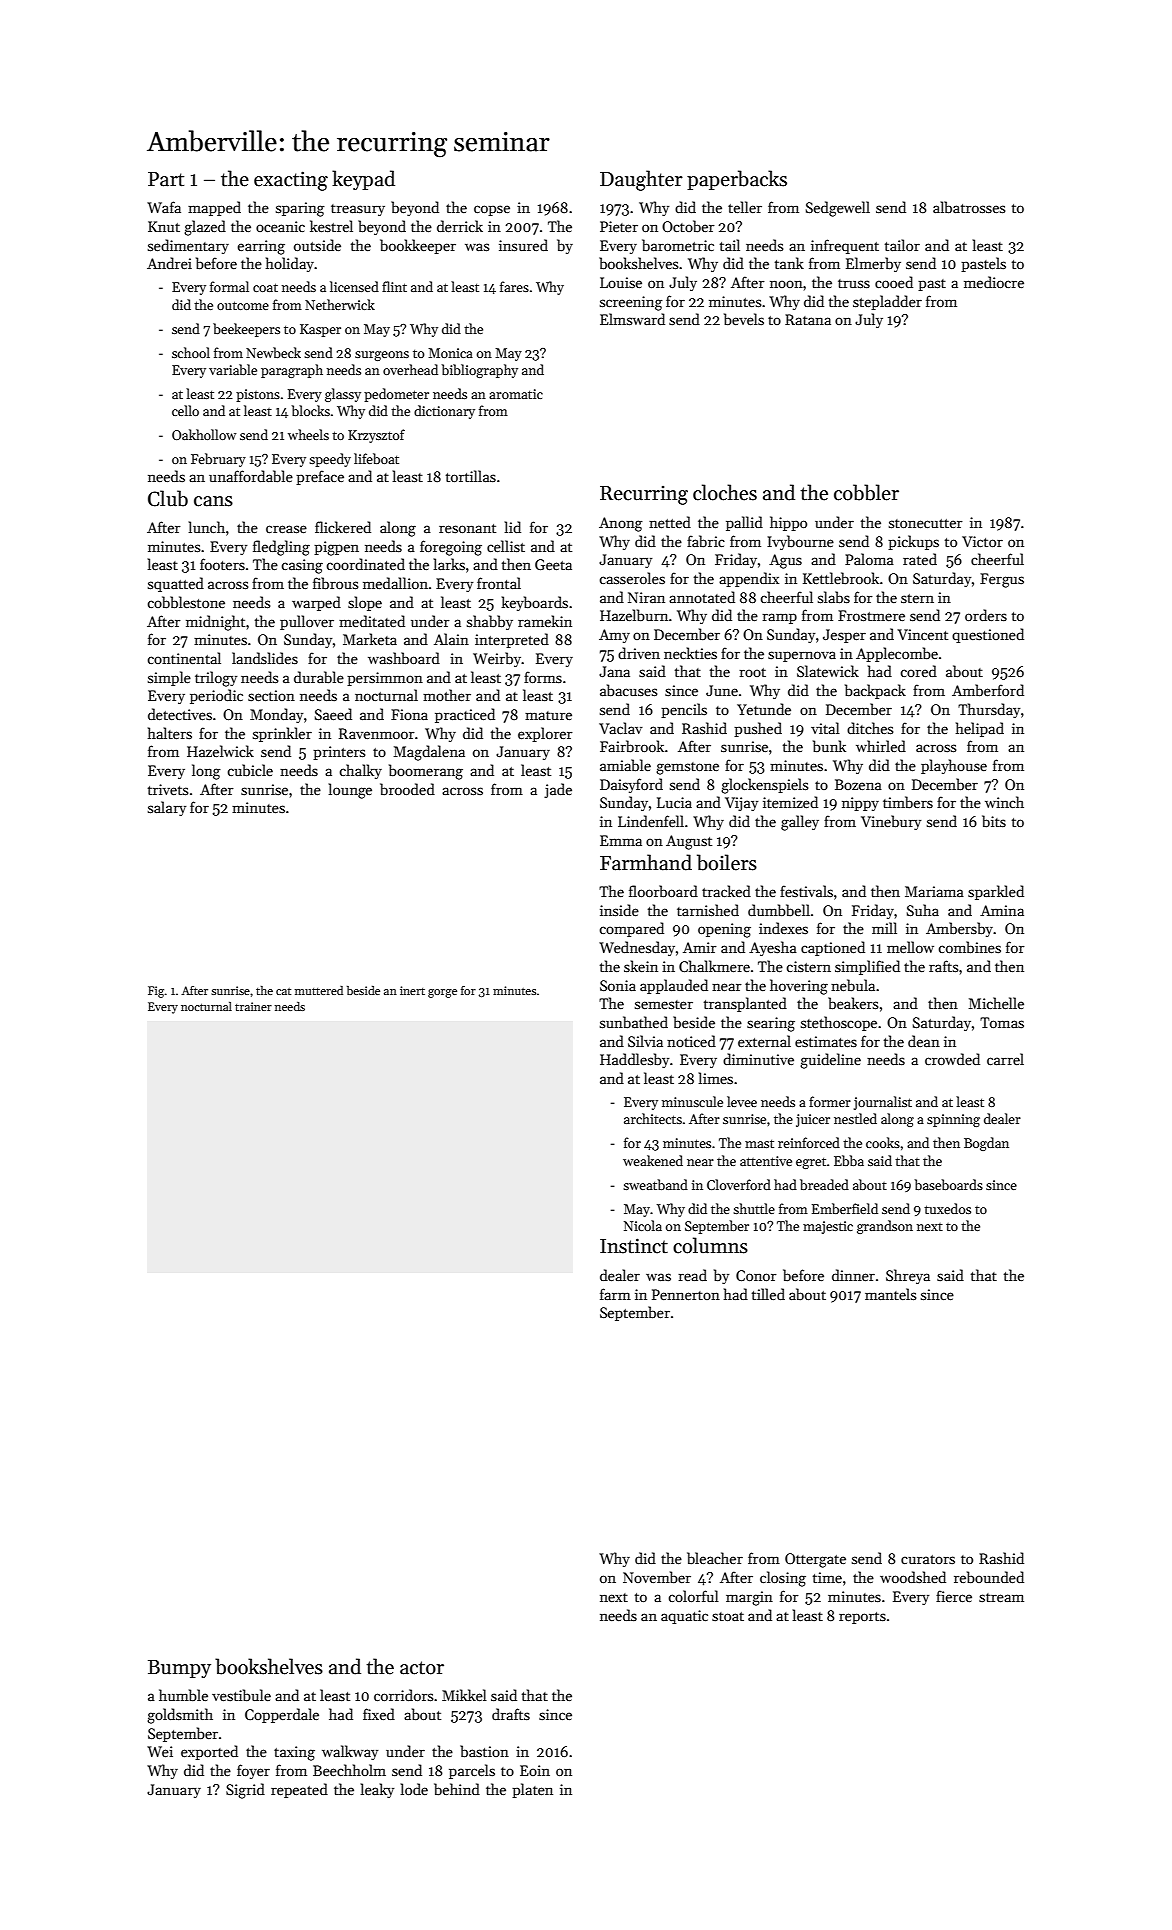 The width and height of the document is (1172, 1930). What do you see at coordinates (166, 179) in the document?
I see `Part` at bounding box center [166, 179].
